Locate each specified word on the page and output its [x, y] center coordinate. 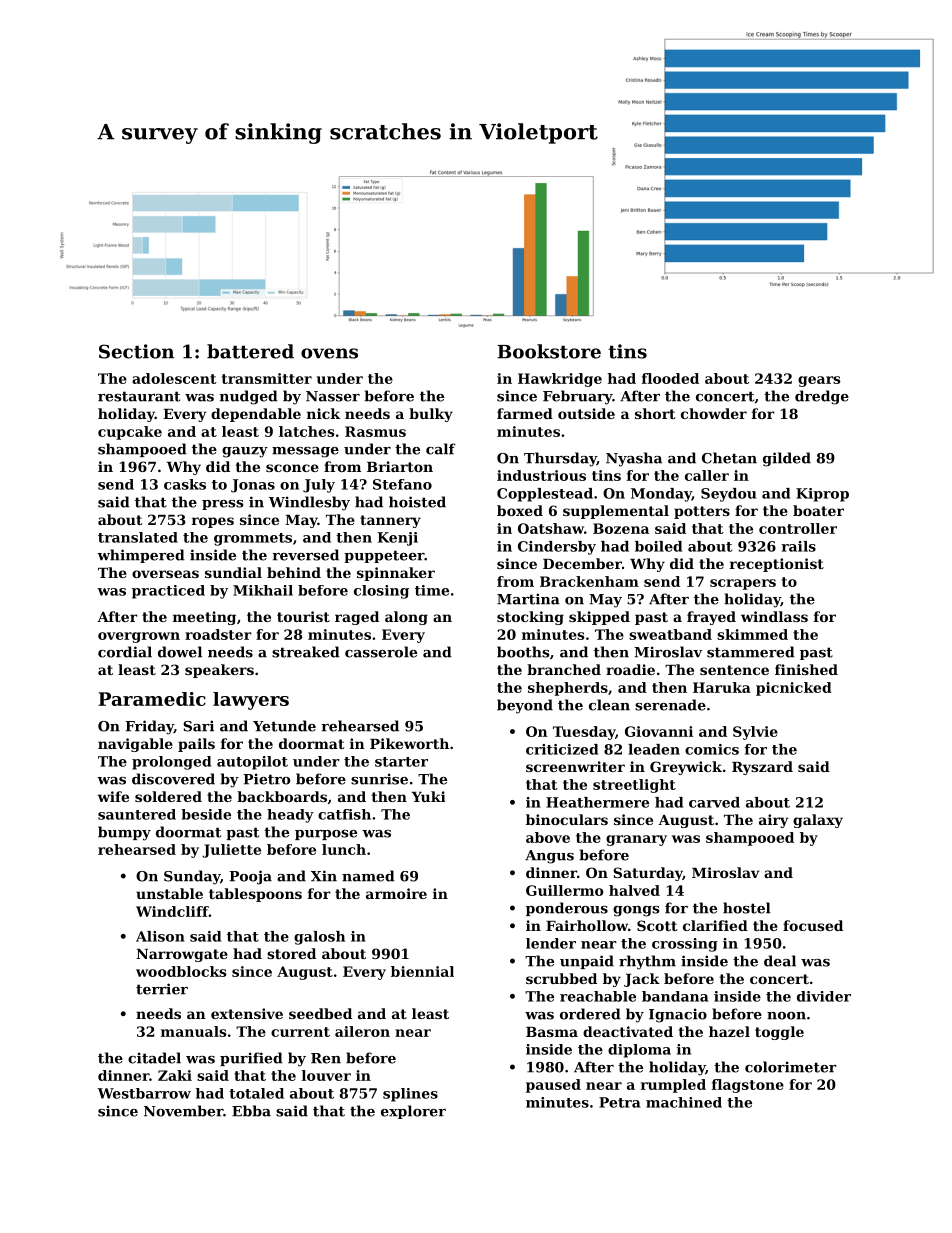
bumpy [124, 833]
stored [291, 953]
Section [136, 351]
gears [819, 381]
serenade [670, 705]
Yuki [428, 796]
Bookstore [549, 351]
